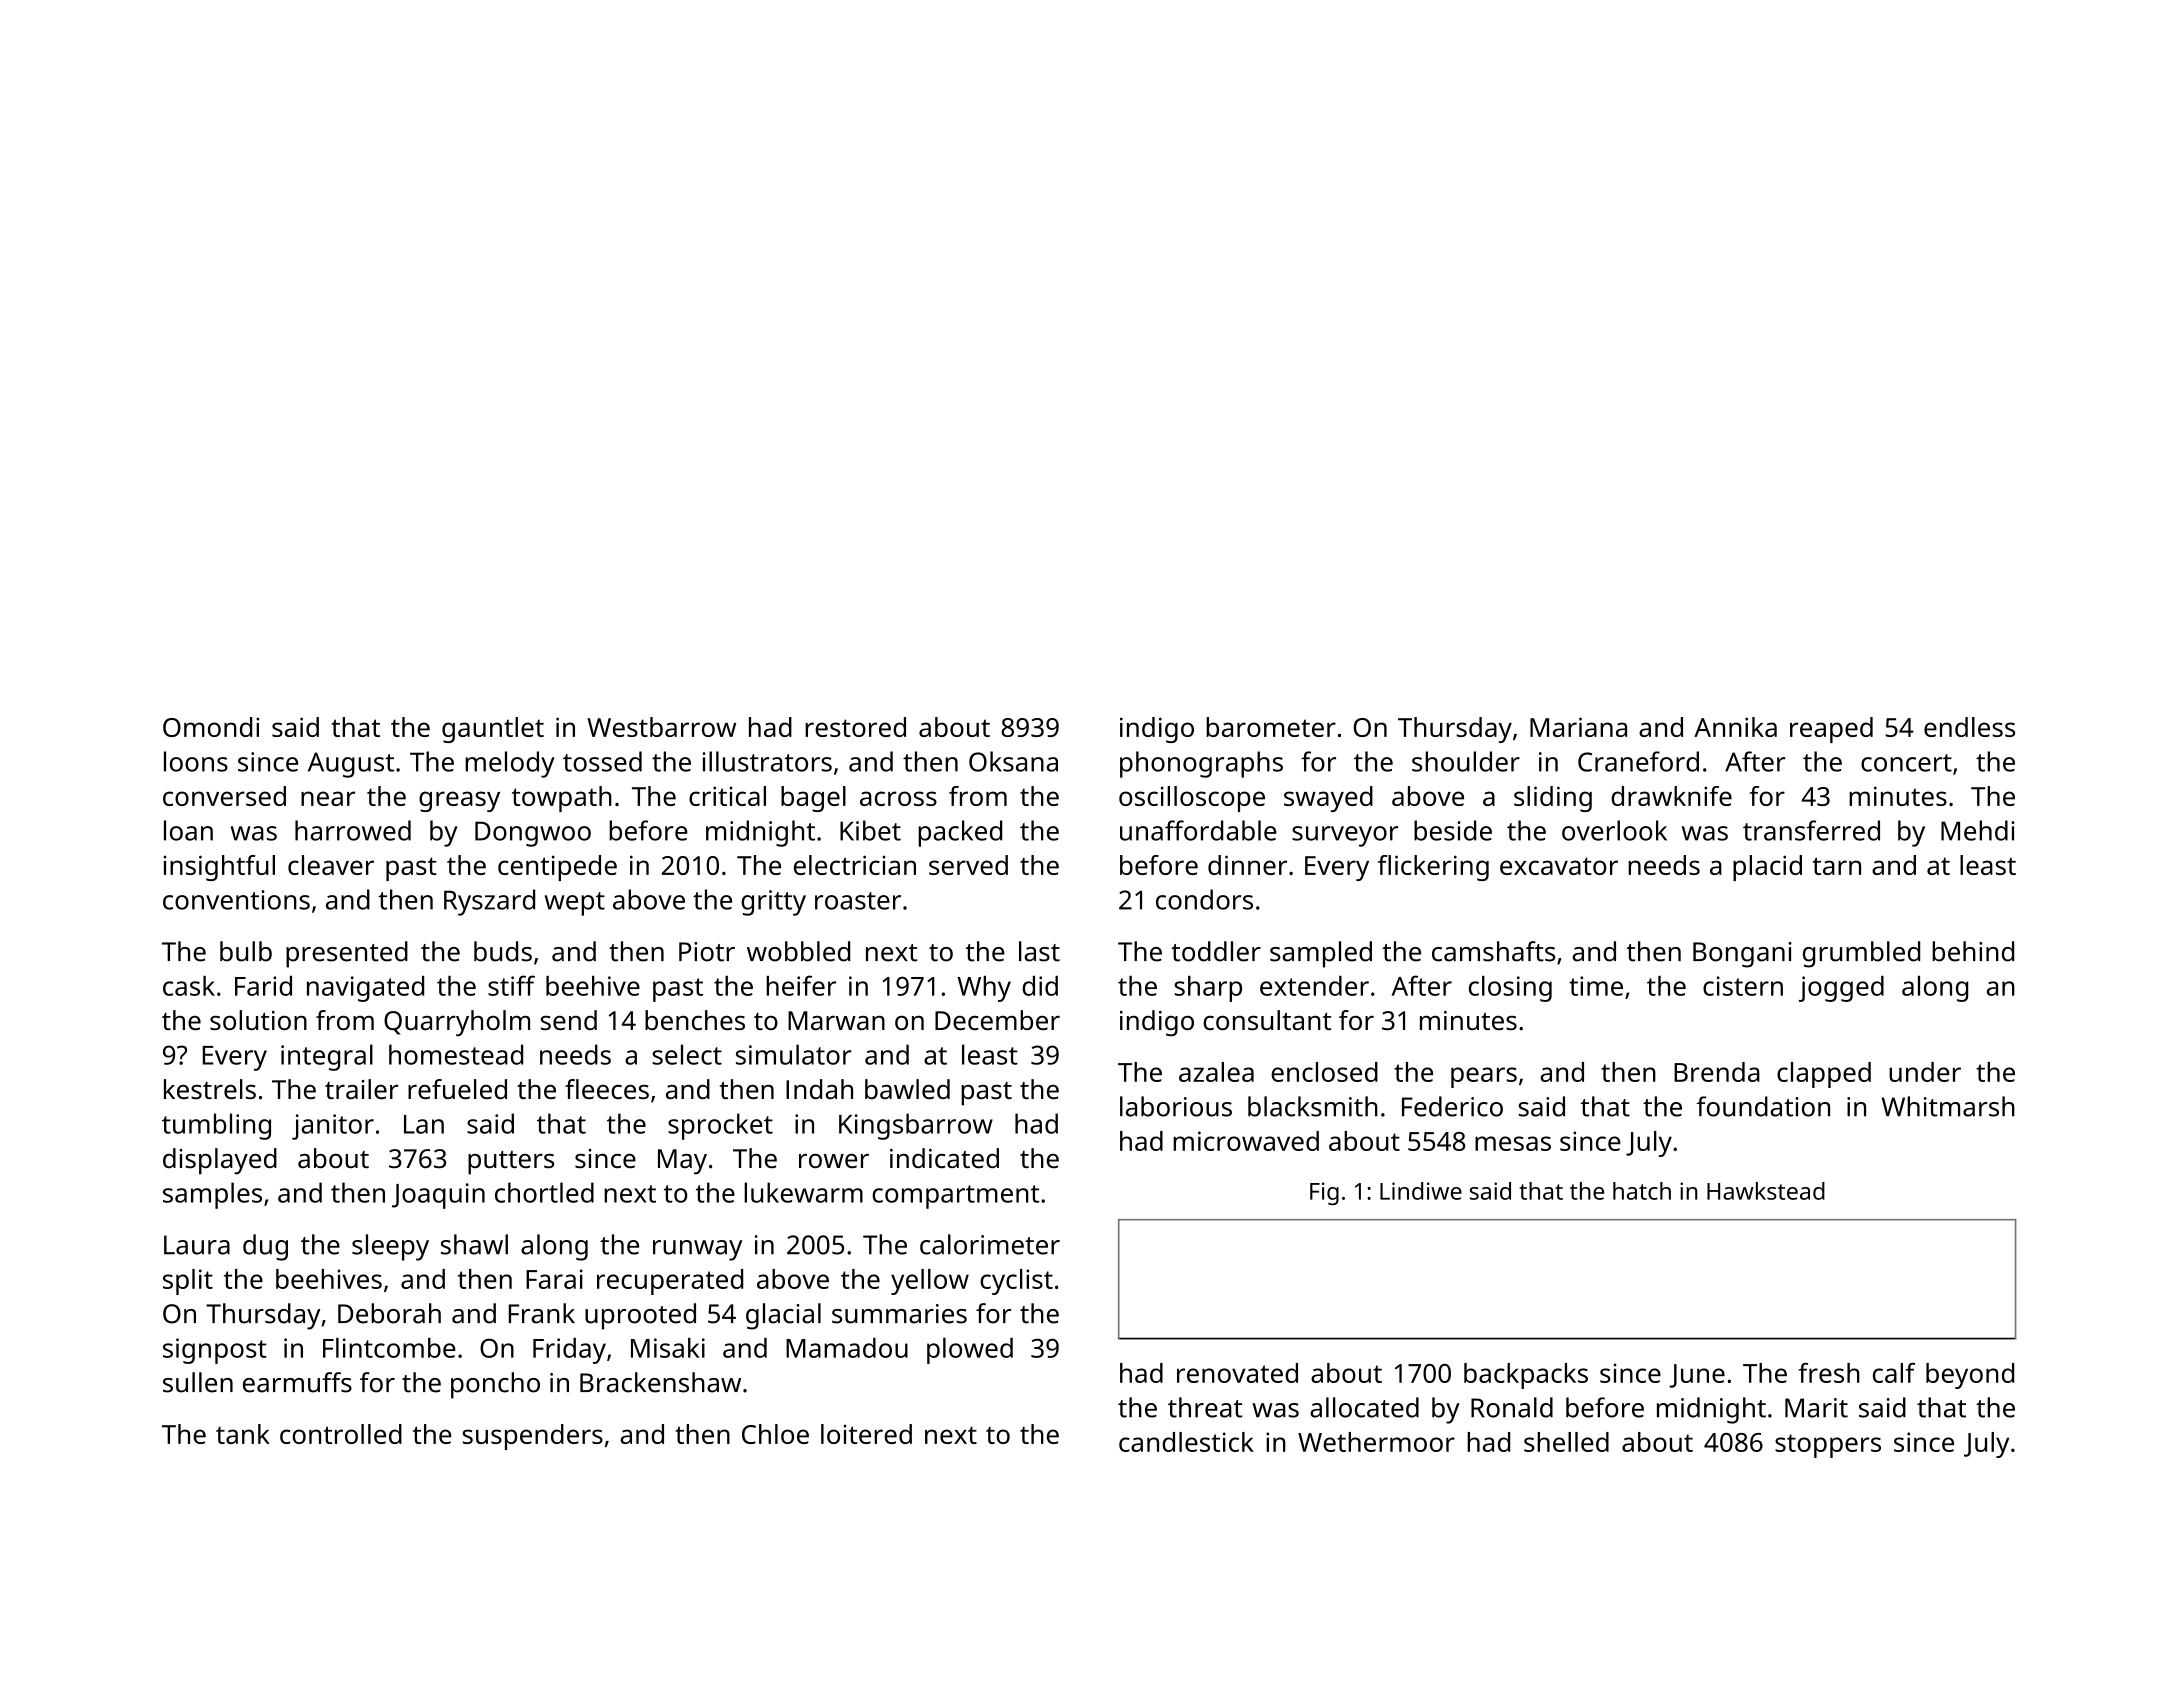  I want to click on Whitmarsh, so click(1948, 1106).
